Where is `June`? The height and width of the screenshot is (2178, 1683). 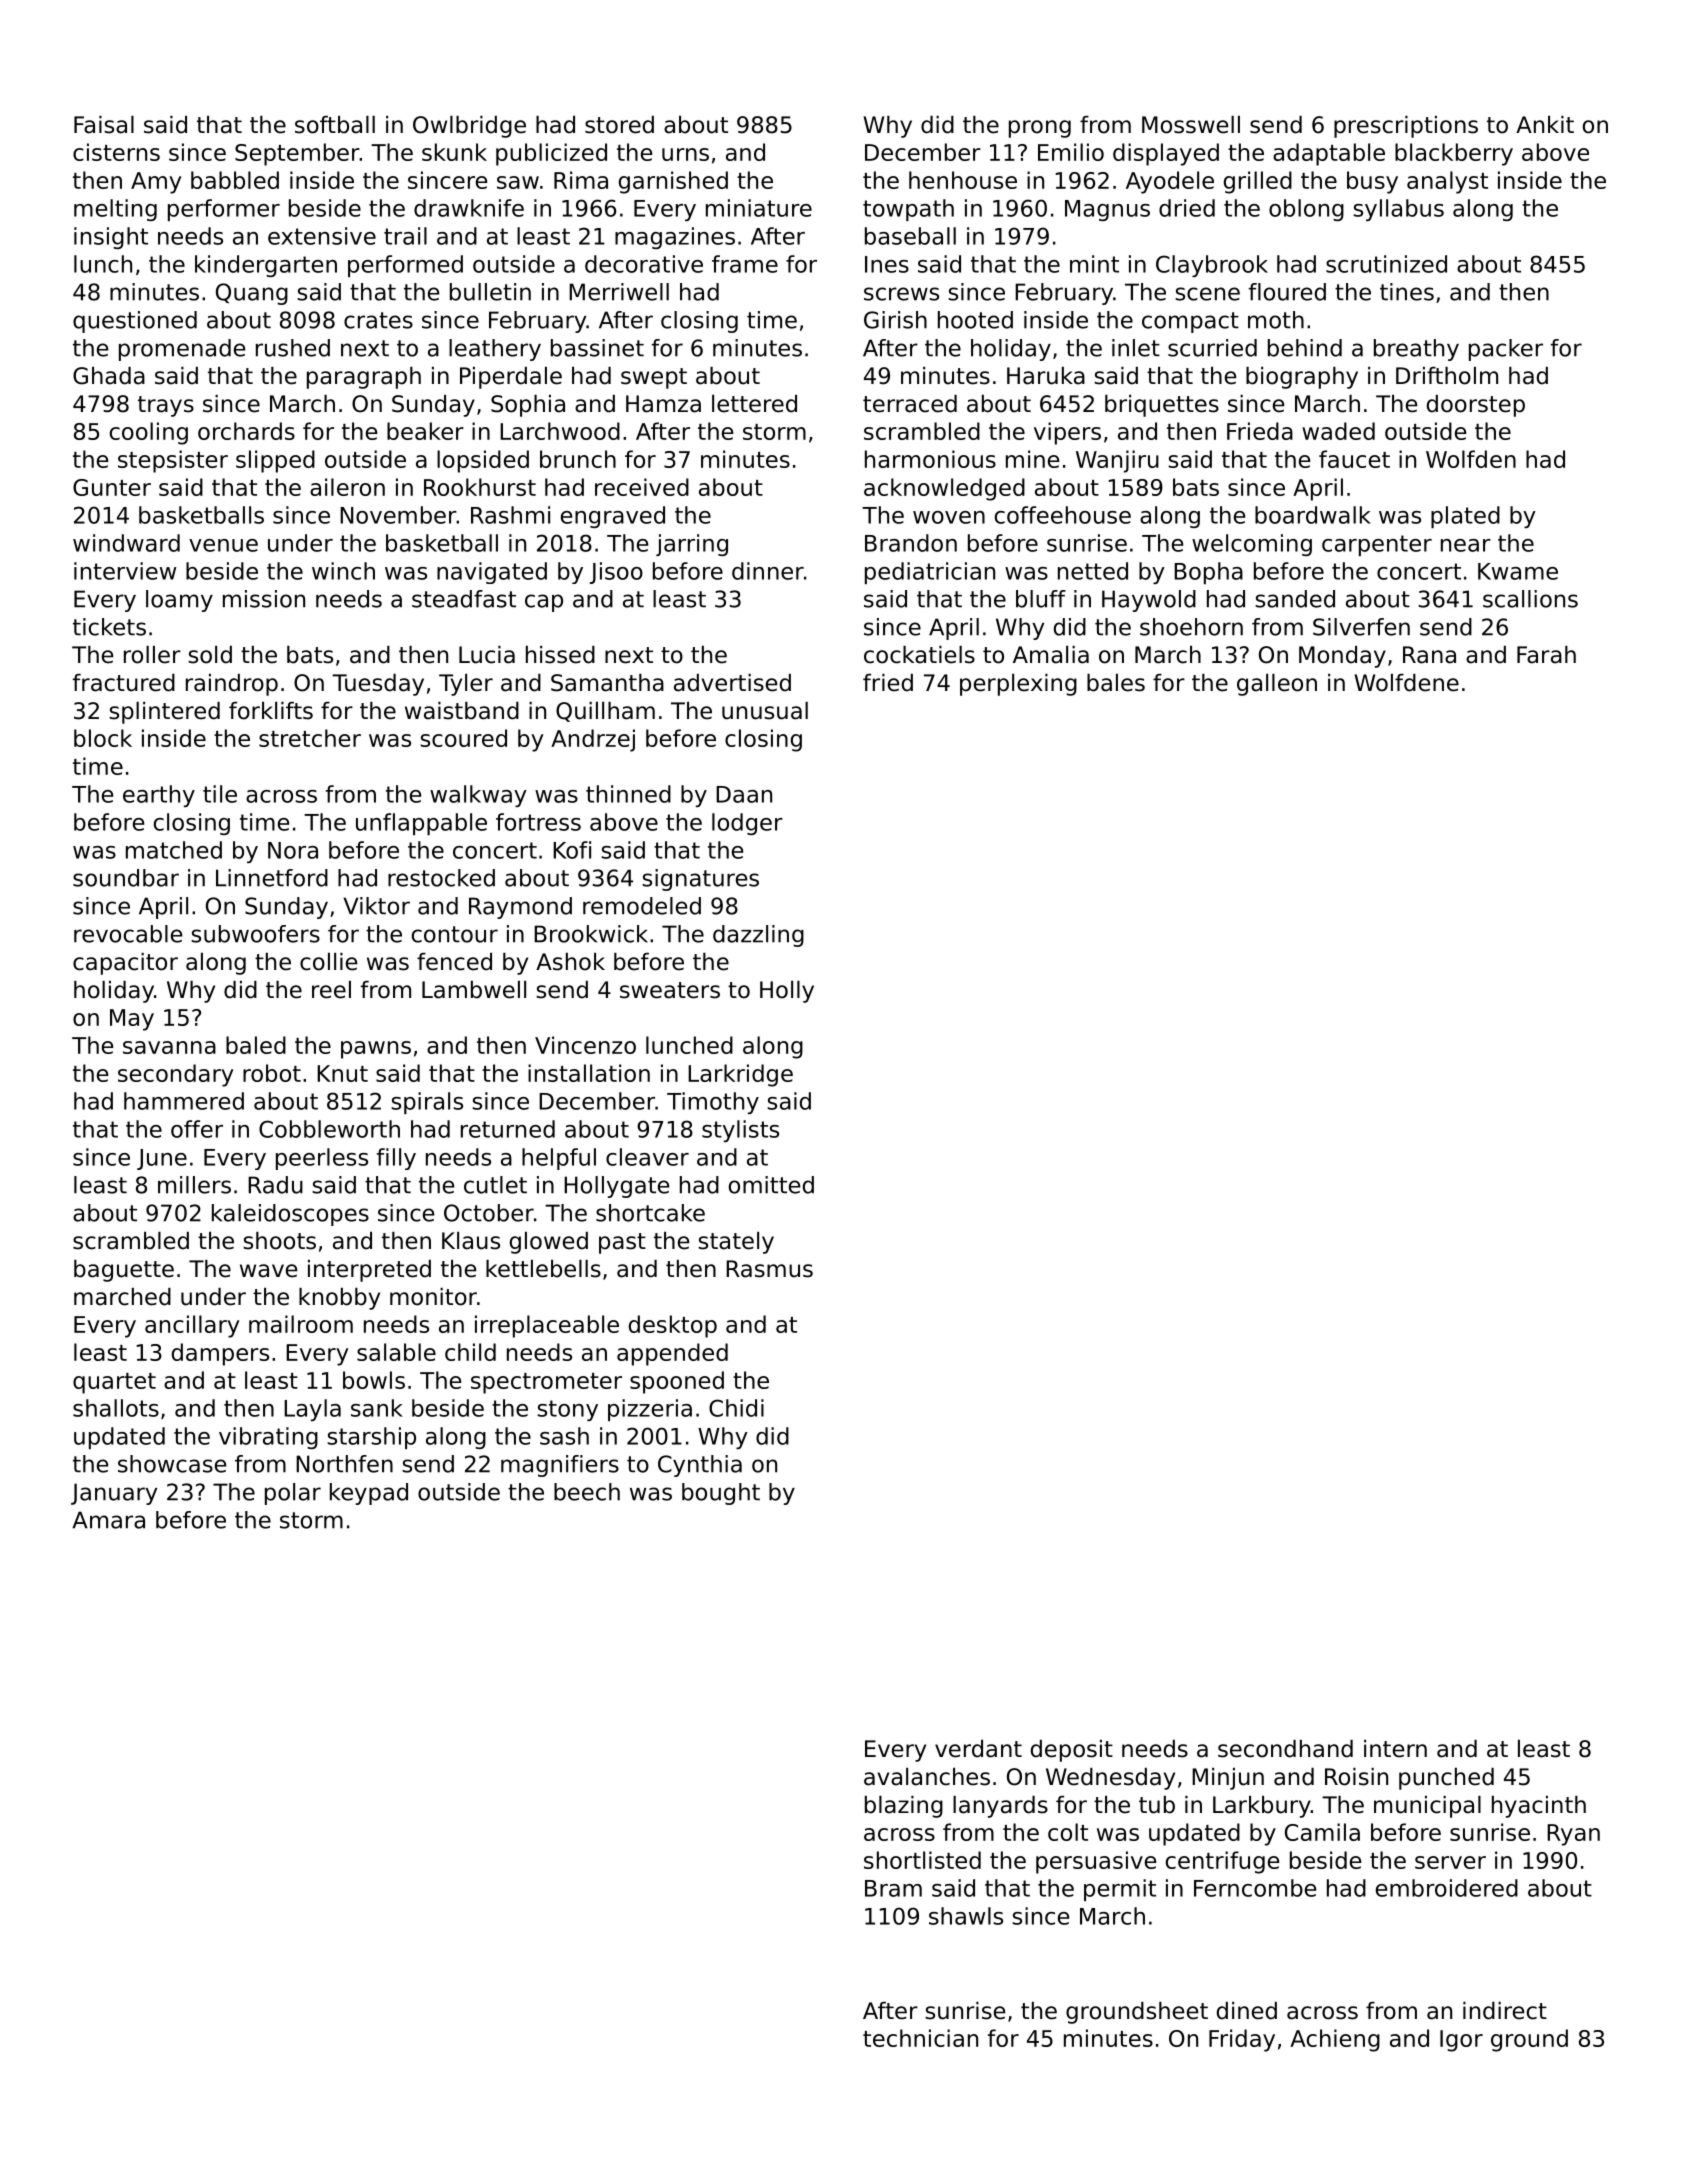
June is located at coordinates (162, 1159).
